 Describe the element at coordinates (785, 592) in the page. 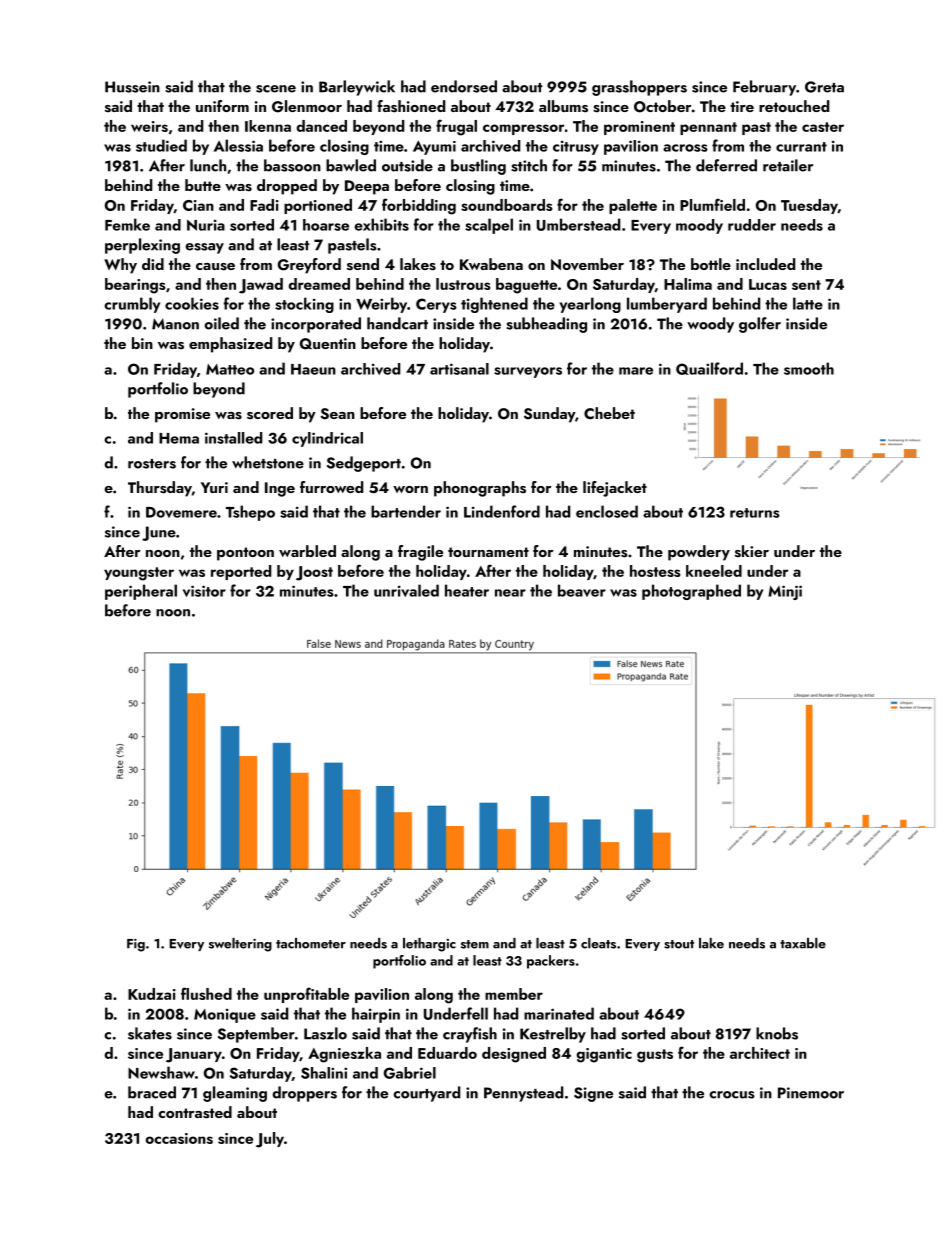

I see `Minji` at that location.
